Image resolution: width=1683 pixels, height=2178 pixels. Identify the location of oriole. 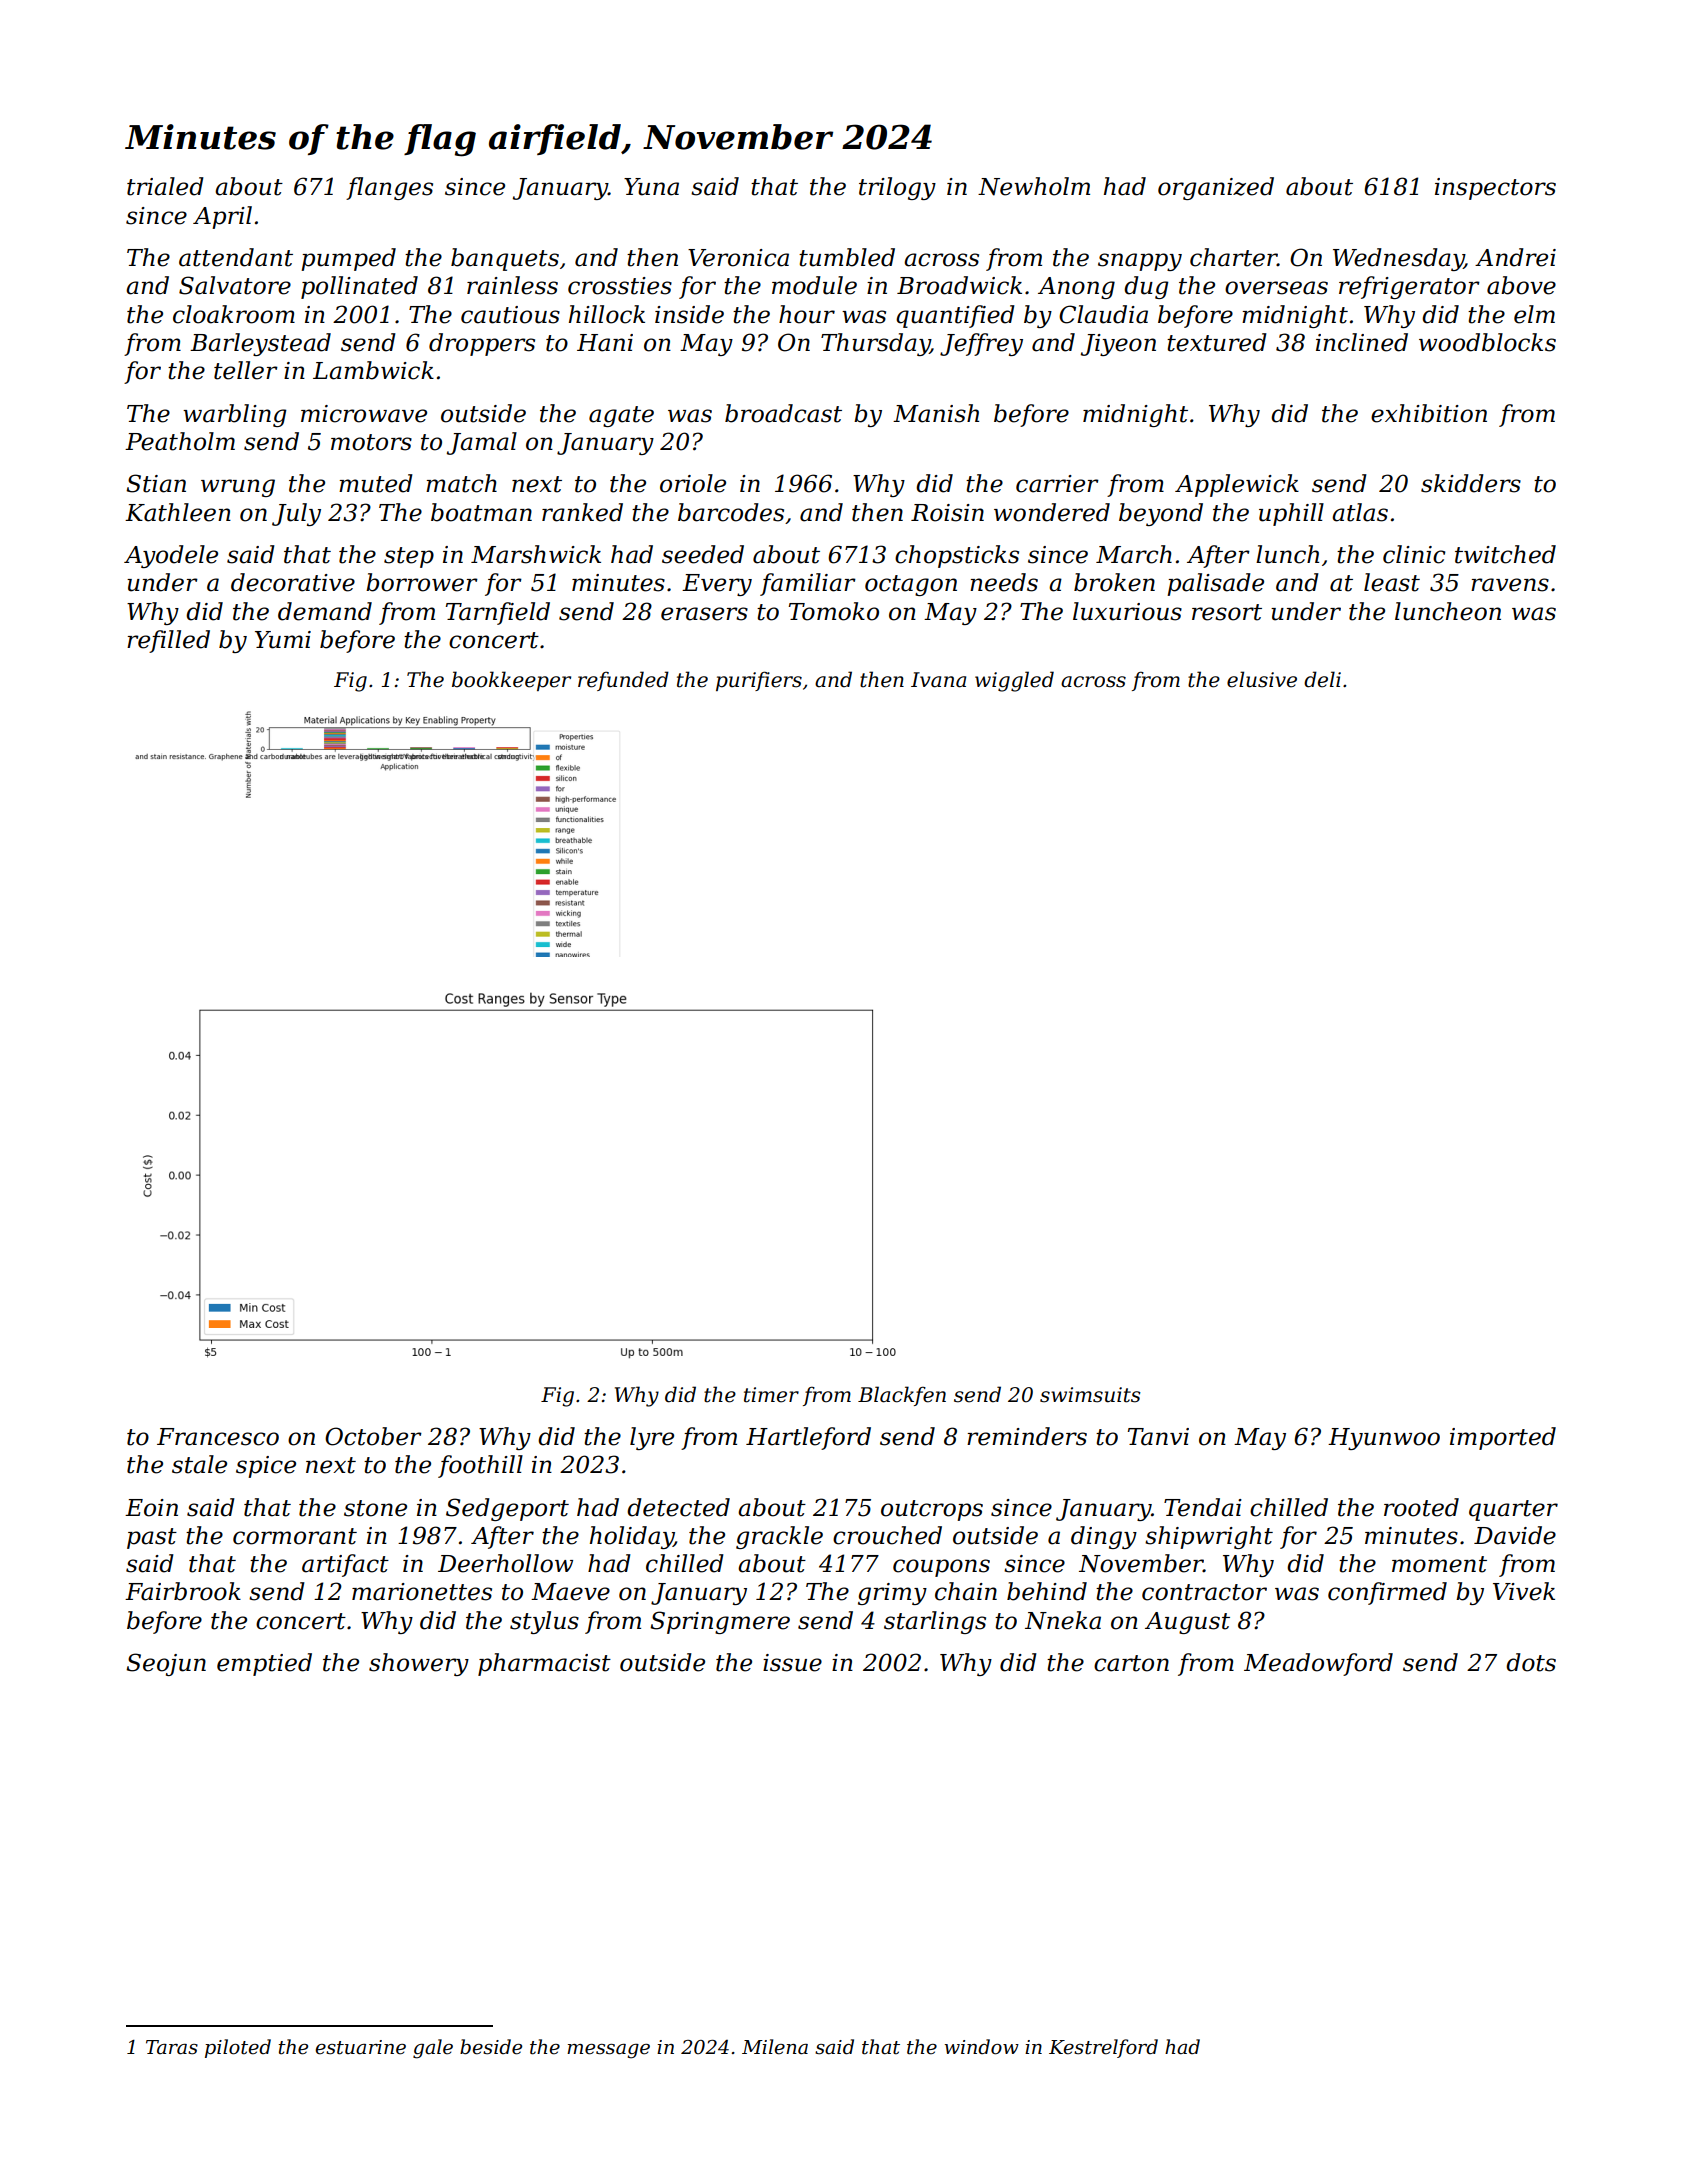
(693, 483).
